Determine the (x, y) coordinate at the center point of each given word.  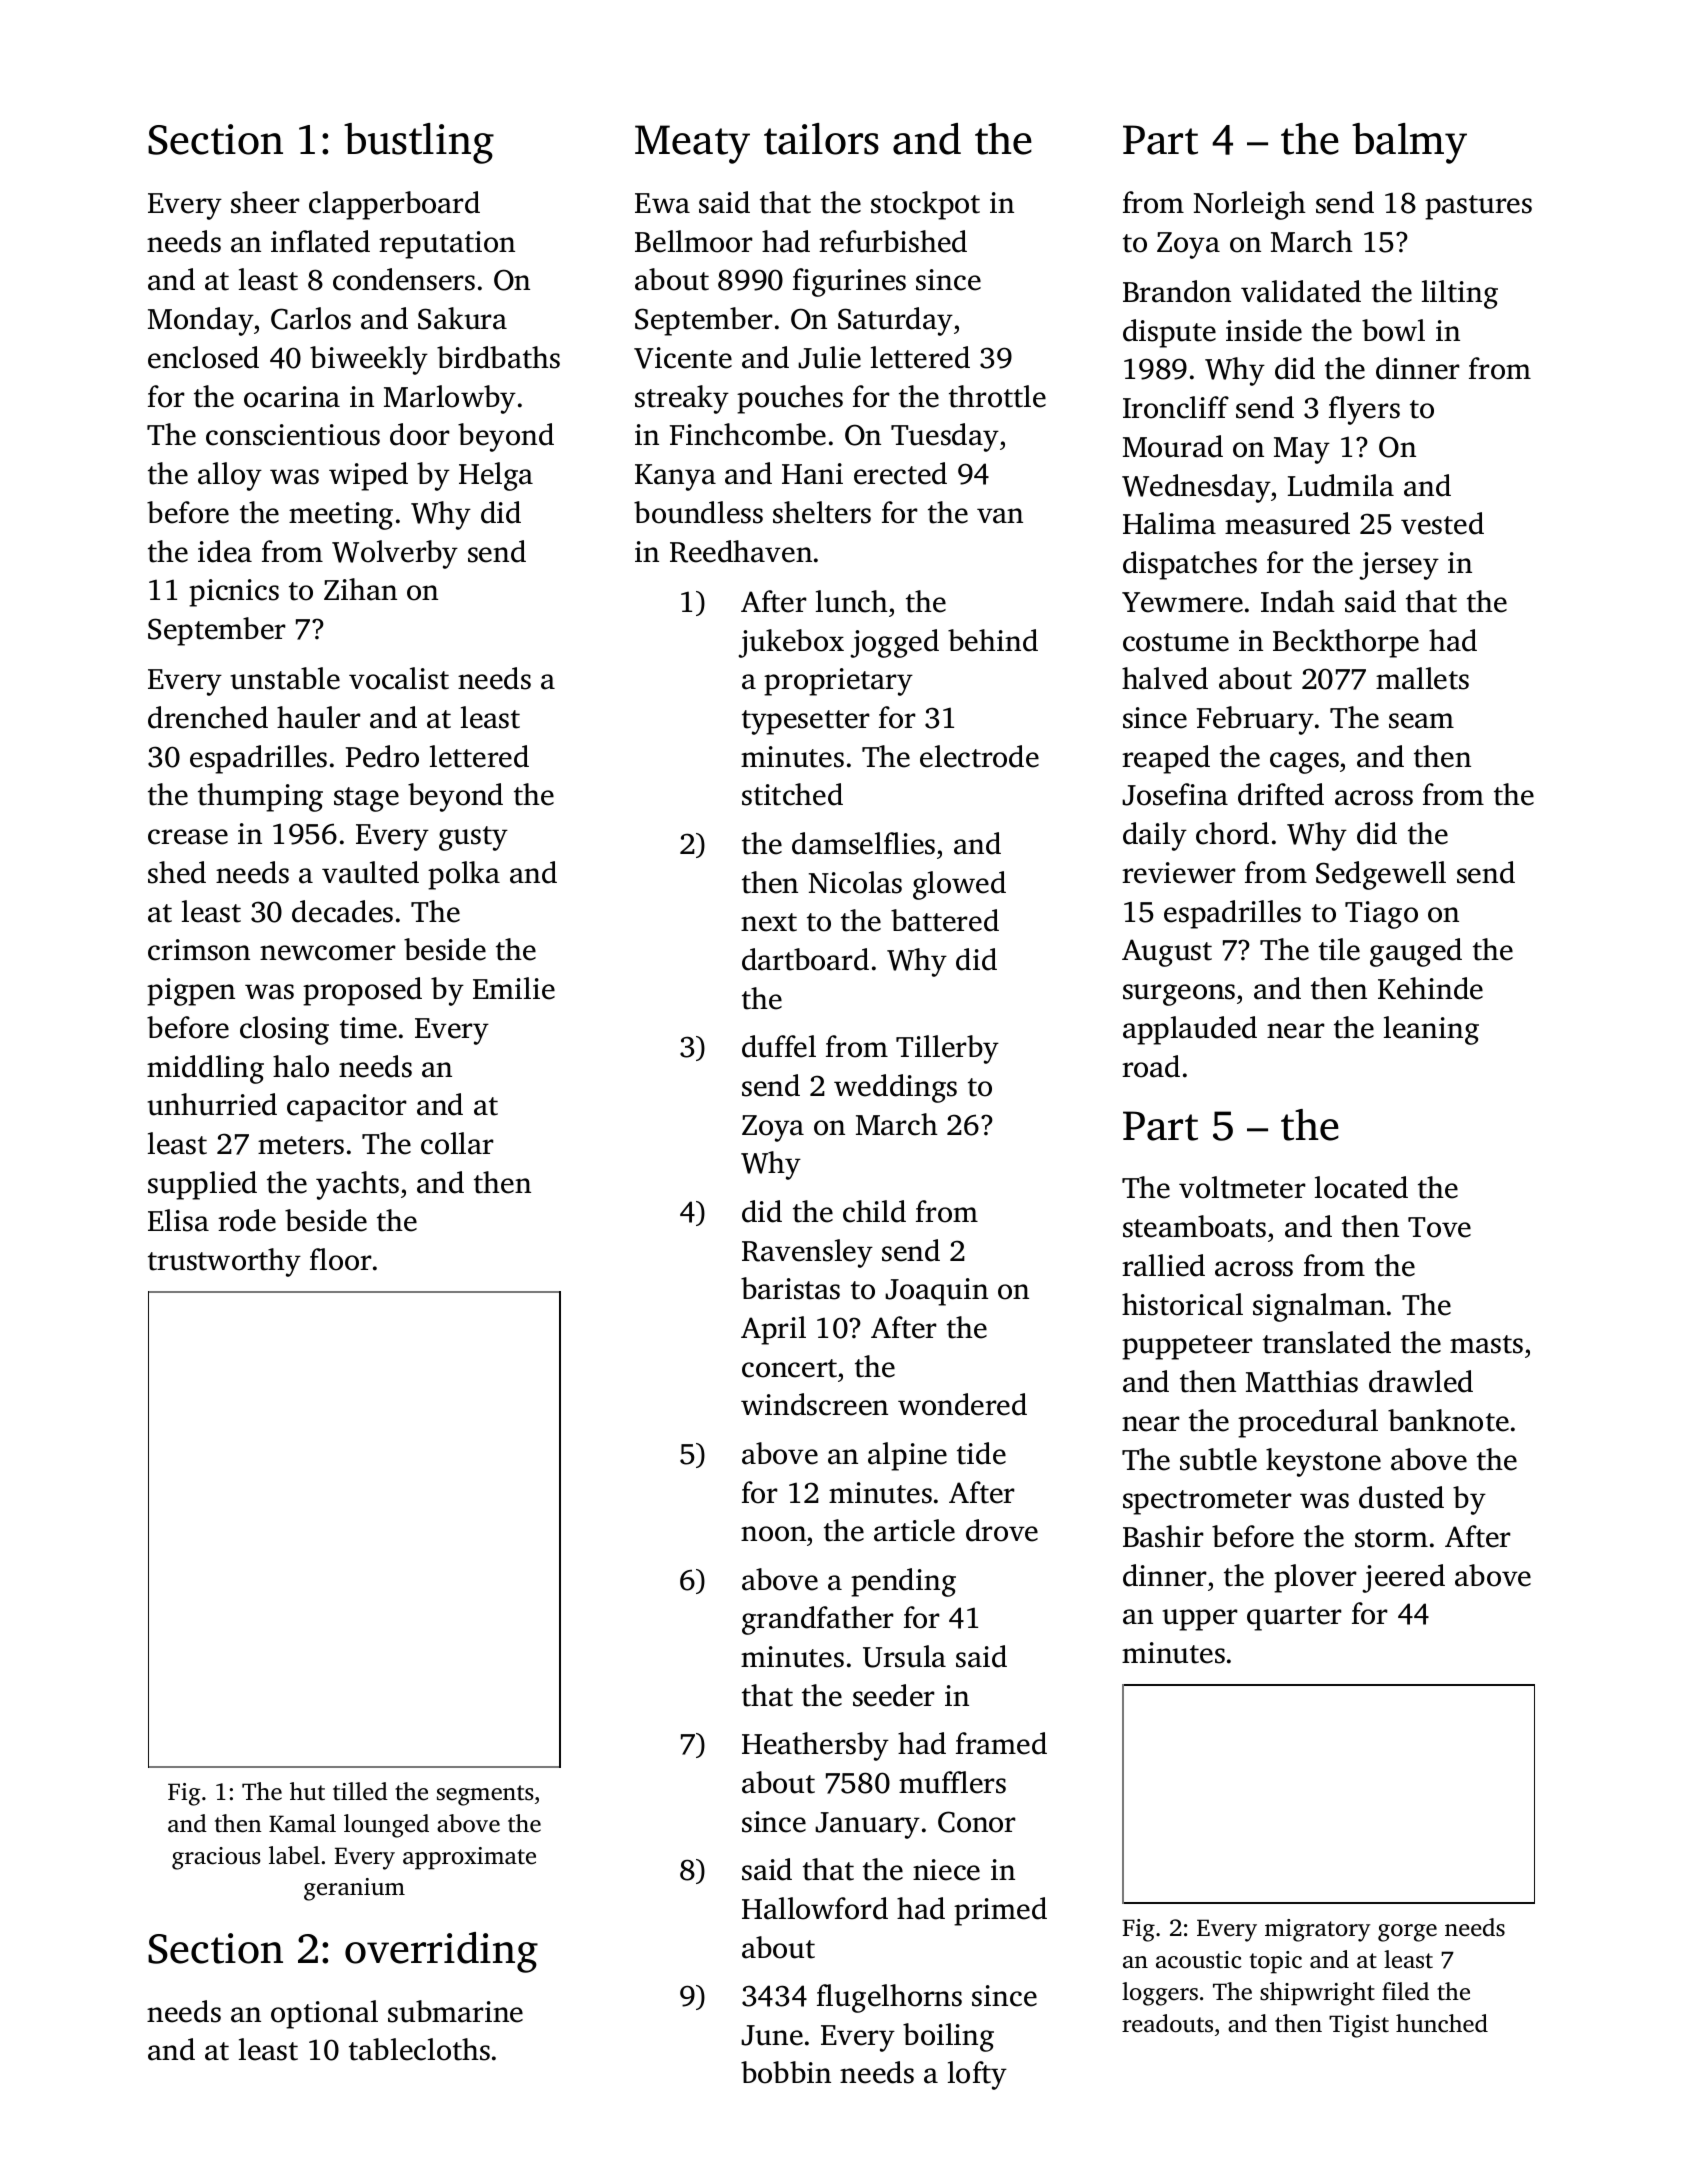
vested (1442, 523)
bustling (419, 143)
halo (301, 1066)
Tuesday (945, 437)
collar (457, 1143)
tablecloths (419, 2049)
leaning (1431, 1030)
